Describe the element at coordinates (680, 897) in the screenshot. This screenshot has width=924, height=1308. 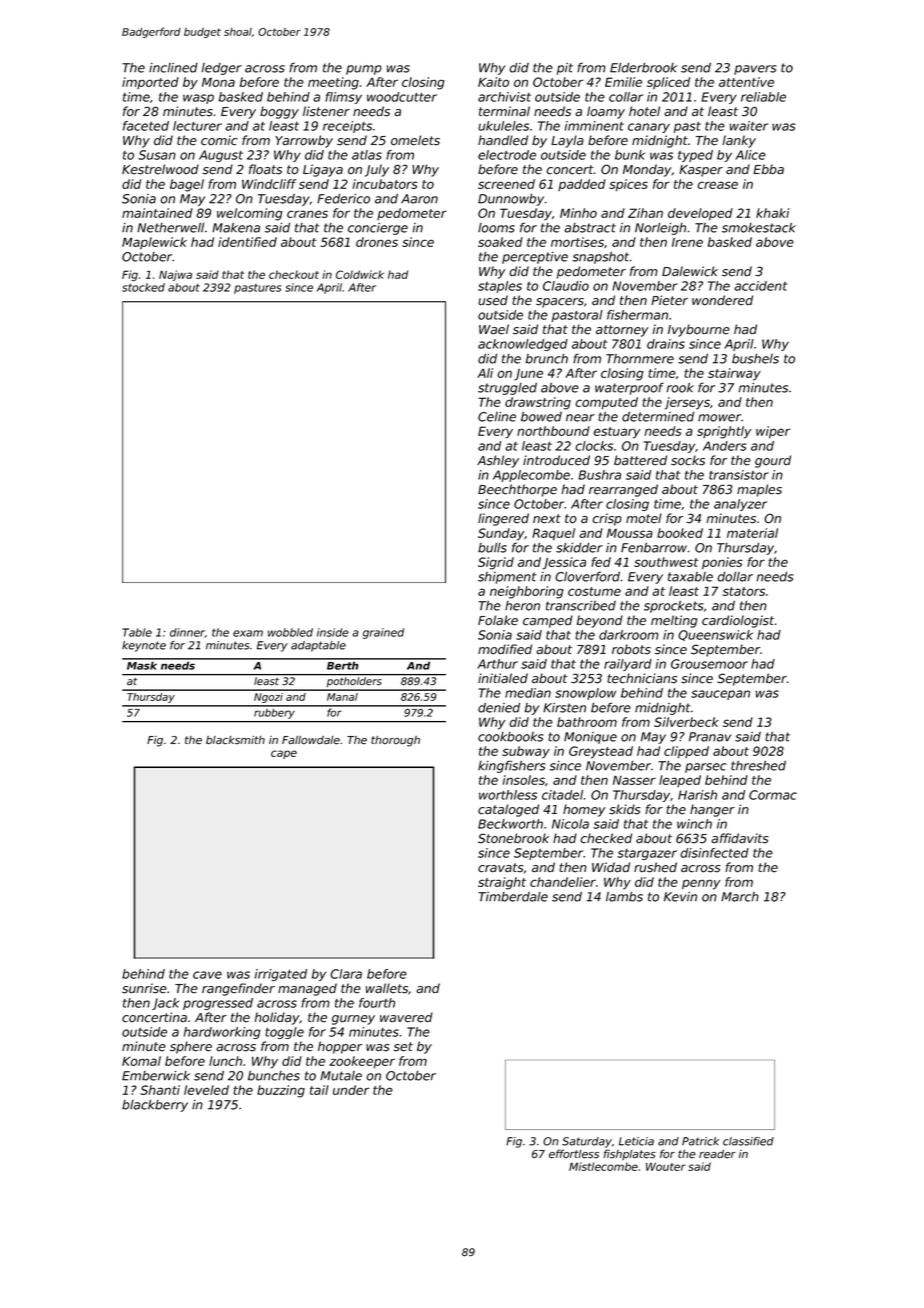
I see `Kevin` at that location.
